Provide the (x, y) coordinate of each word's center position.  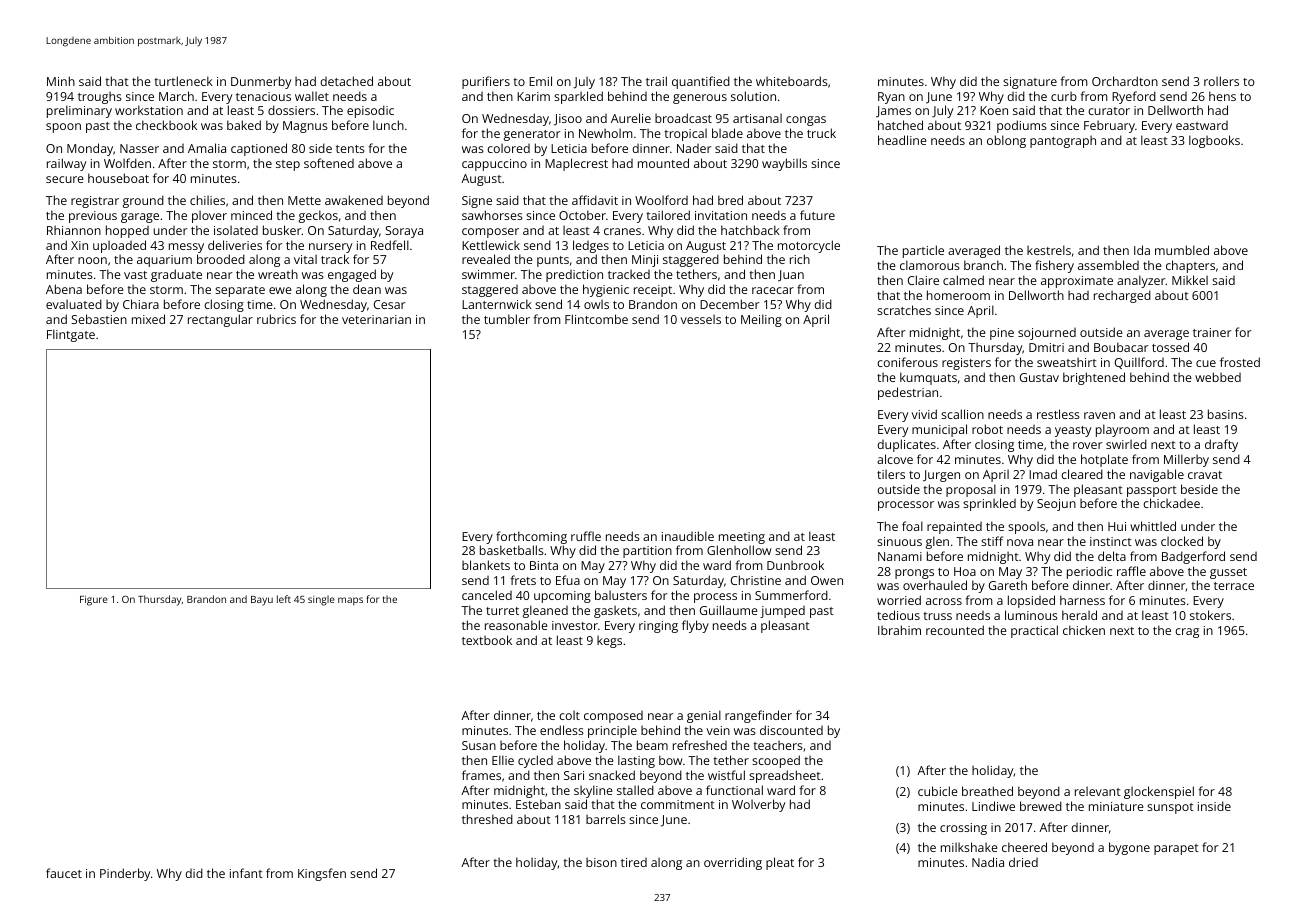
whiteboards (792, 81)
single (321, 600)
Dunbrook (795, 565)
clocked (1182, 541)
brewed (1041, 806)
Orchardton (1125, 81)
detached (346, 81)
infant (246, 873)
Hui (1117, 526)
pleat (780, 863)
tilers (891, 474)
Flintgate (71, 335)
